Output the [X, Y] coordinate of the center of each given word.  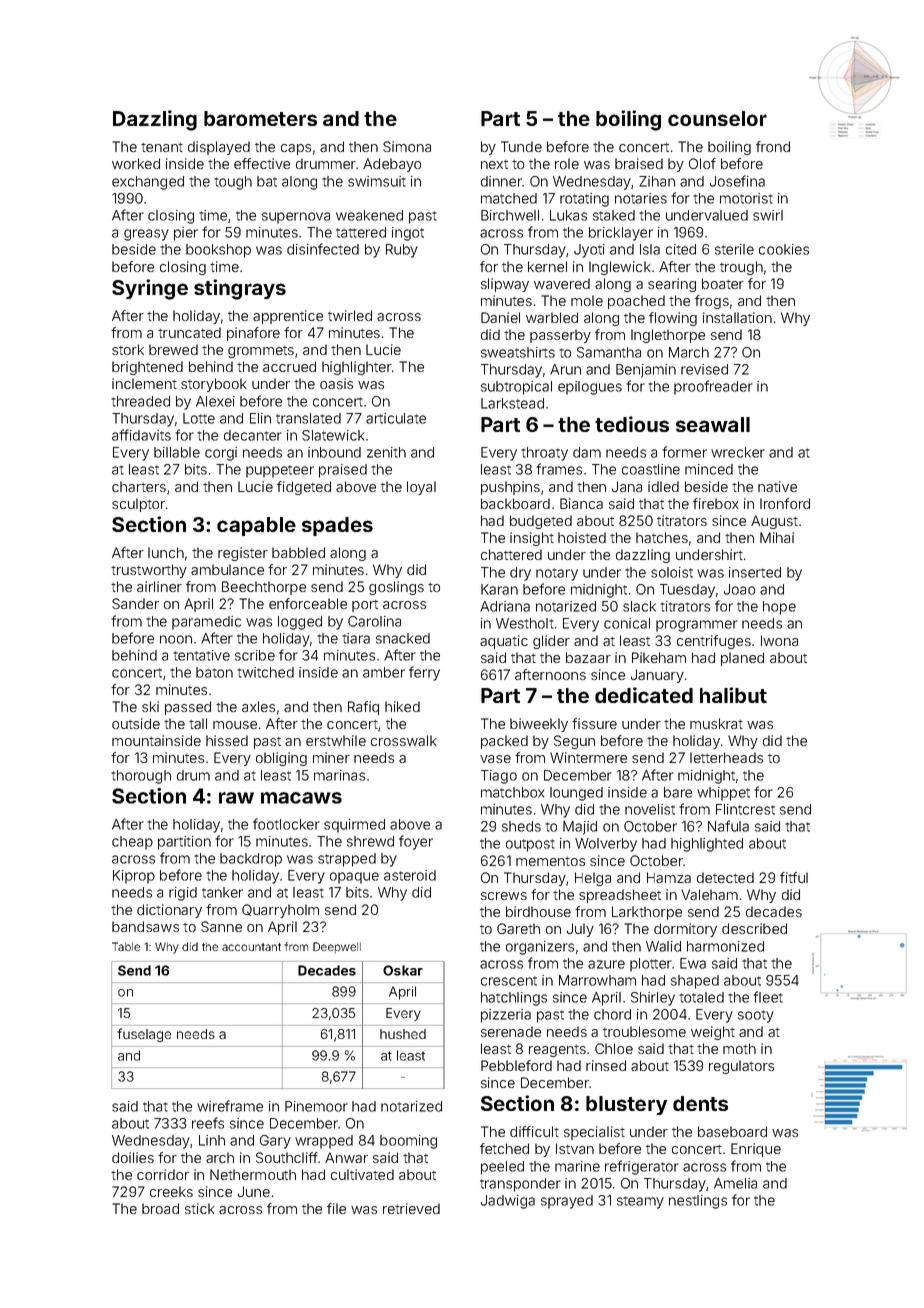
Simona [407, 146]
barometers [260, 118]
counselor [717, 118]
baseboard [732, 1131]
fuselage [144, 1035]
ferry [424, 673]
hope [779, 608]
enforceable [308, 603]
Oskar [403, 970]
